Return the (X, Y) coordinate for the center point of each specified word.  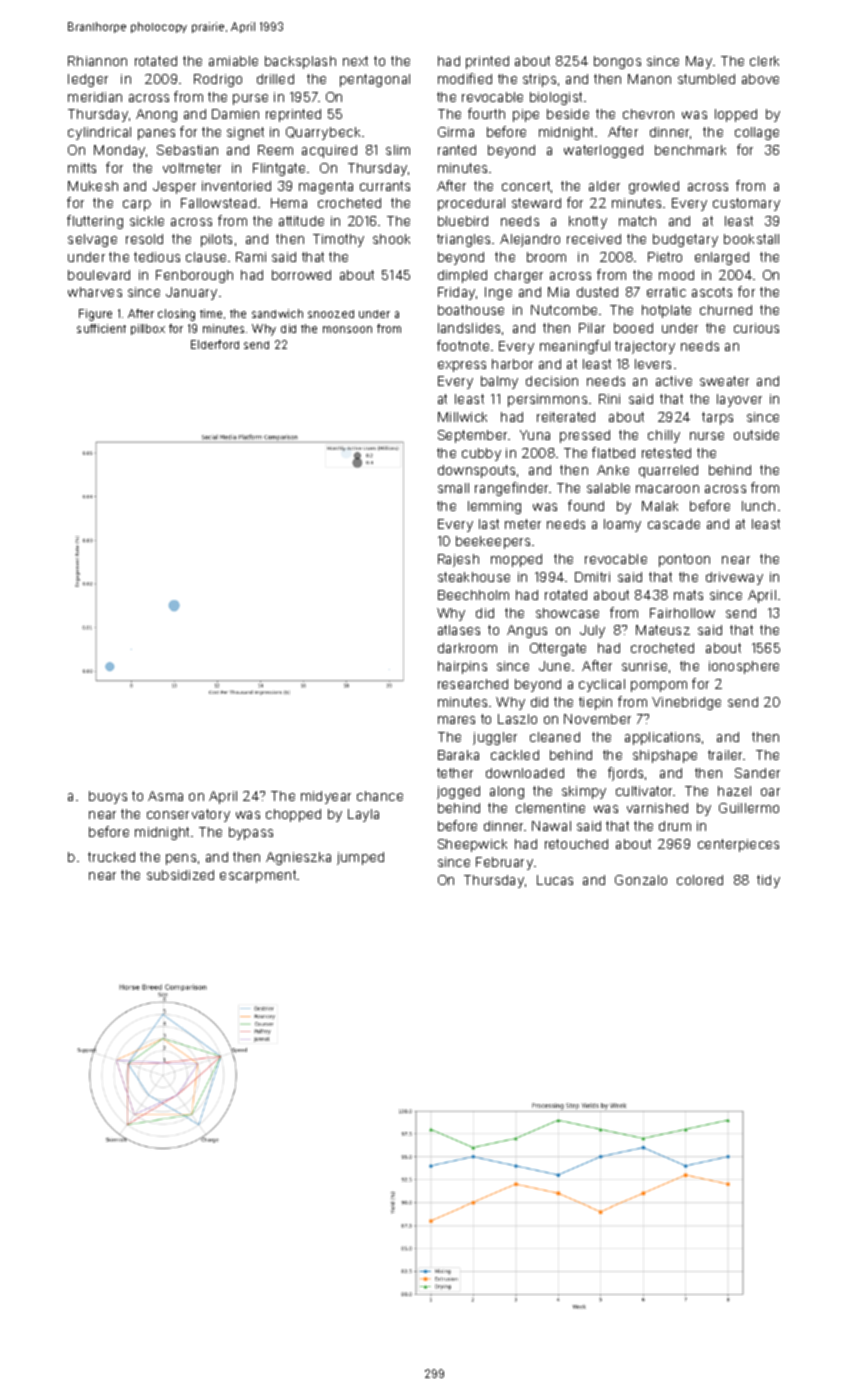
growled (654, 187)
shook (391, 239)
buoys (108, 797)
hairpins (462, 667)
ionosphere (744, 667)
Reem (275, 150)
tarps (717, 418)
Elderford (215, 344)
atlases (459, 630)
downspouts (476, 471)
